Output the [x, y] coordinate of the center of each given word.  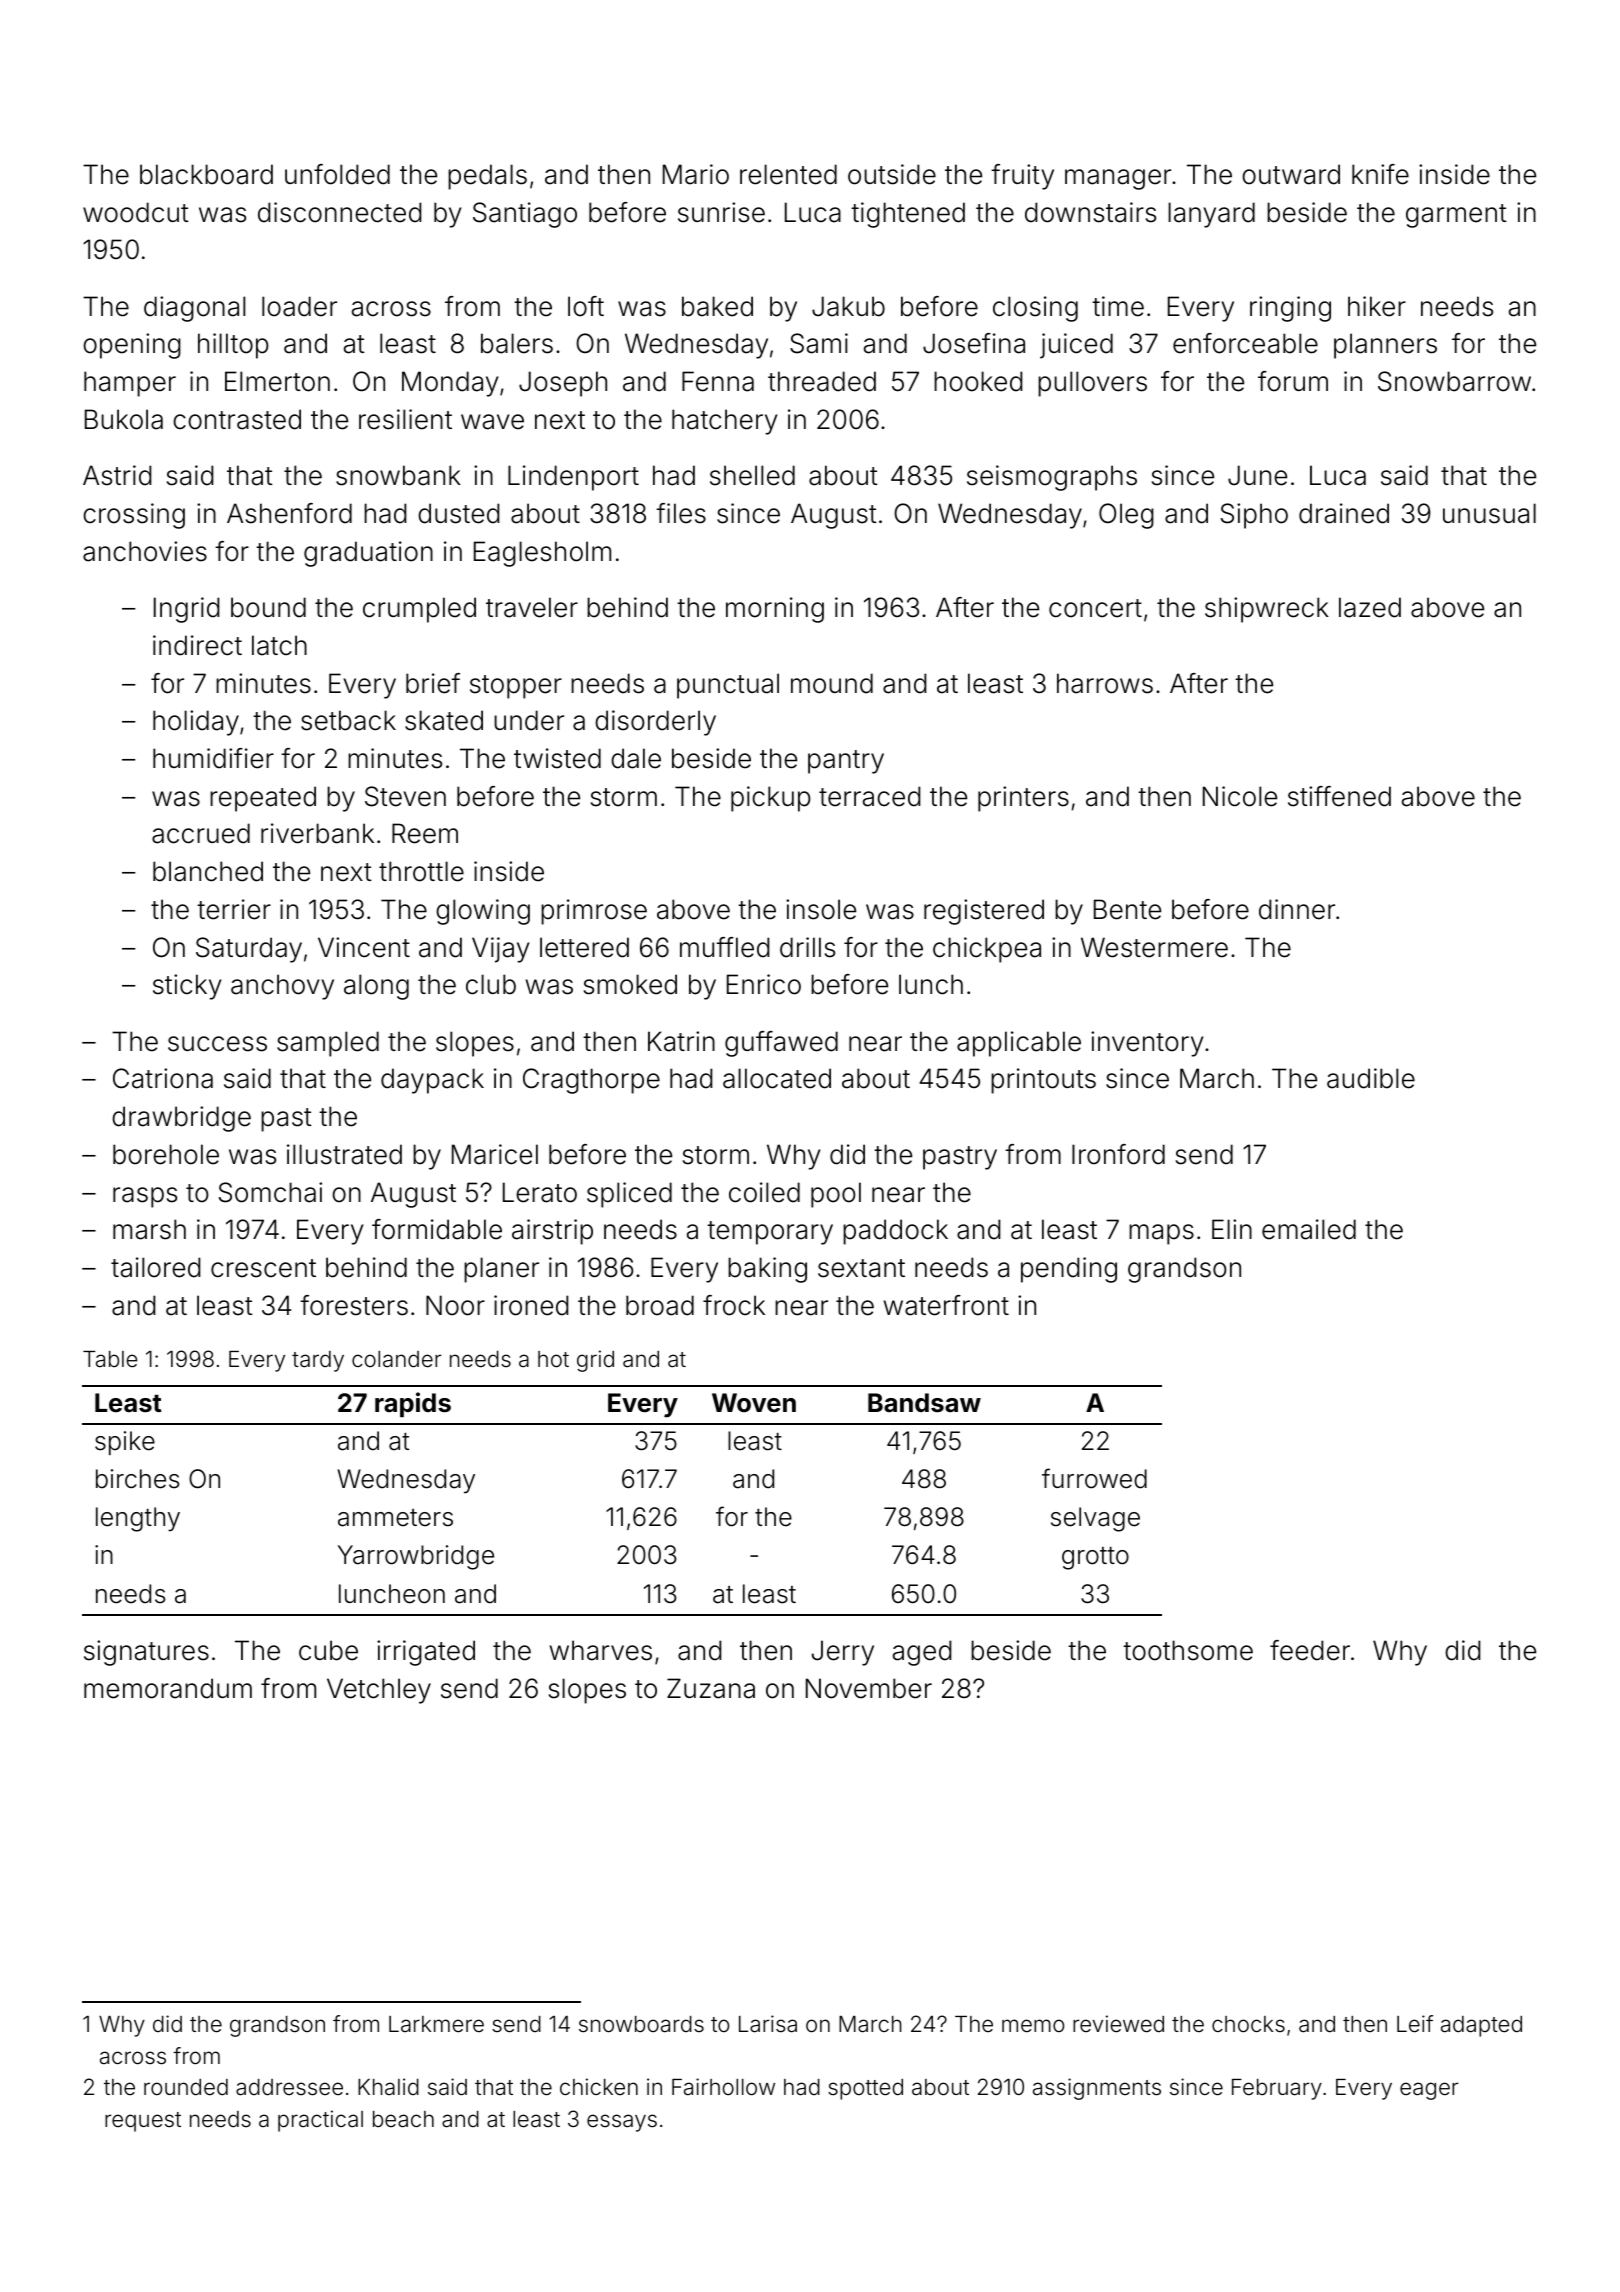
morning [775, 610]
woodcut [136, 212]
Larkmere [436, 2024]
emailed [1309, 1229]
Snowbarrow [1454, 381]
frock [734, 1305]
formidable [437, 1229]
